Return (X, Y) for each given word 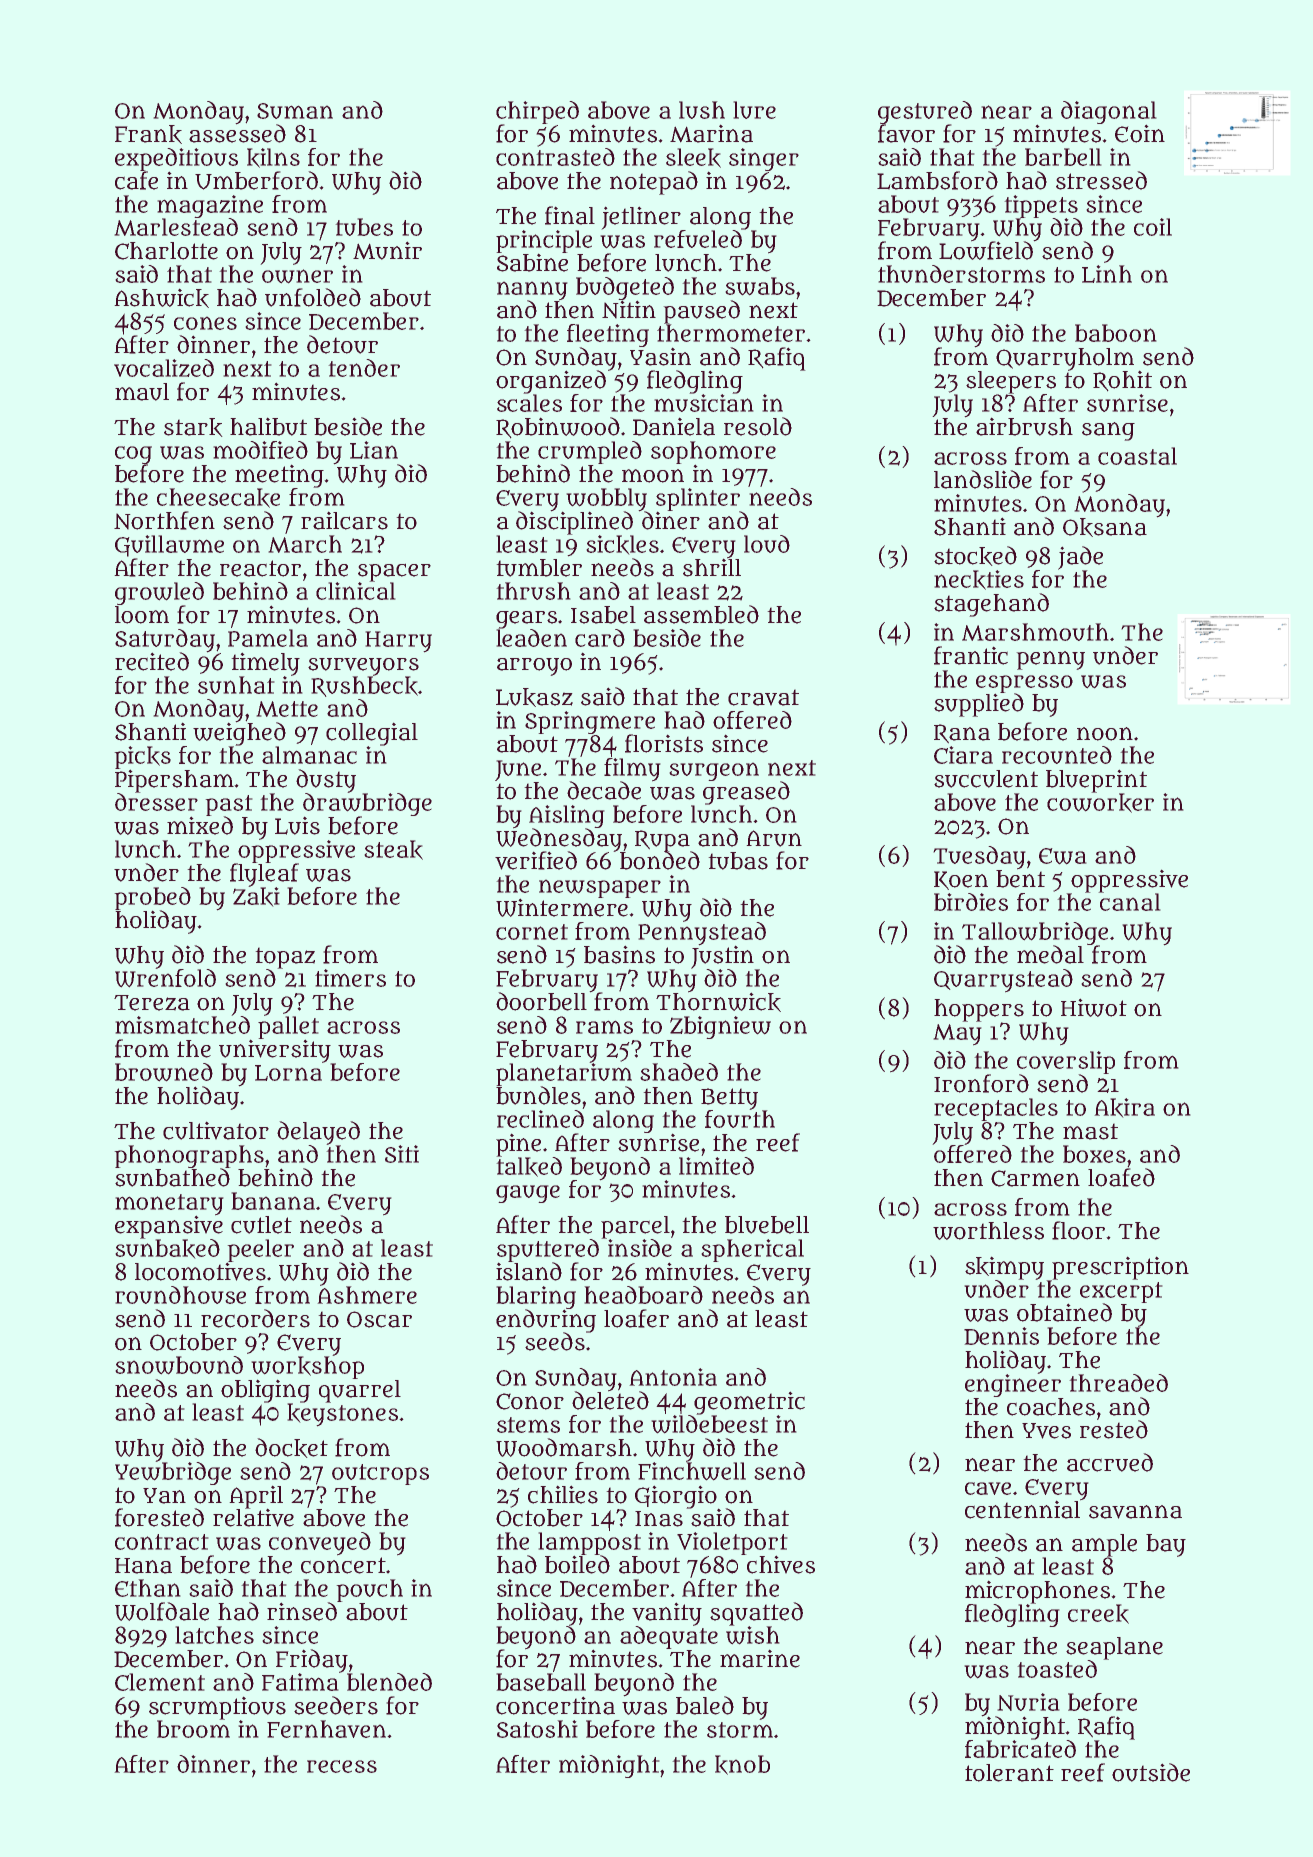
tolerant (1009, 1773)
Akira (1124, 1108)
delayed (318, 1133)
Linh (1107, 274)
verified (536, 860)
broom (193, 1729)
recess (342, 1766)
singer (764, 159)
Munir (387, 250)
